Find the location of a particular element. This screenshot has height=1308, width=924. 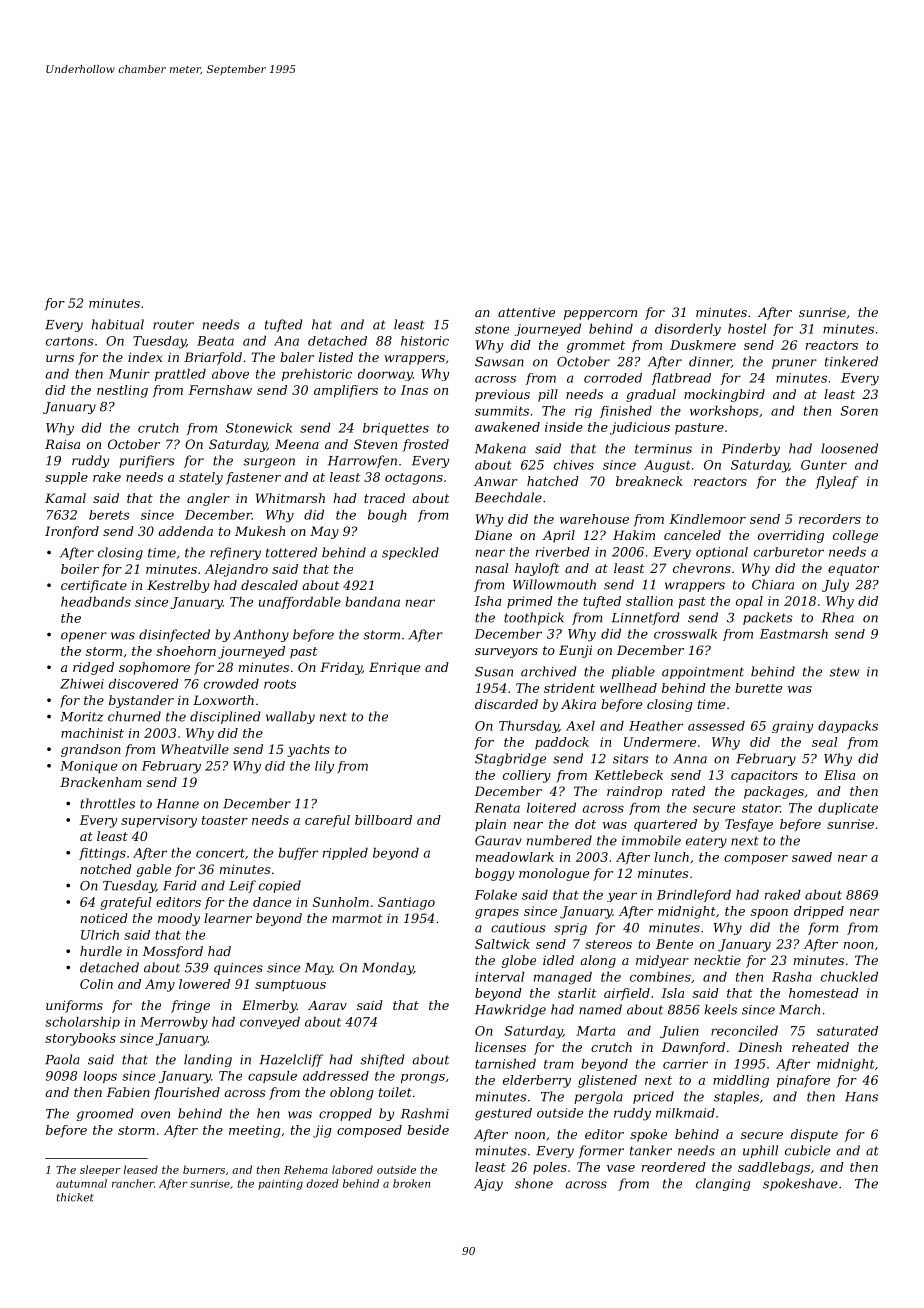

primed is located at coordinates (530, 602).
